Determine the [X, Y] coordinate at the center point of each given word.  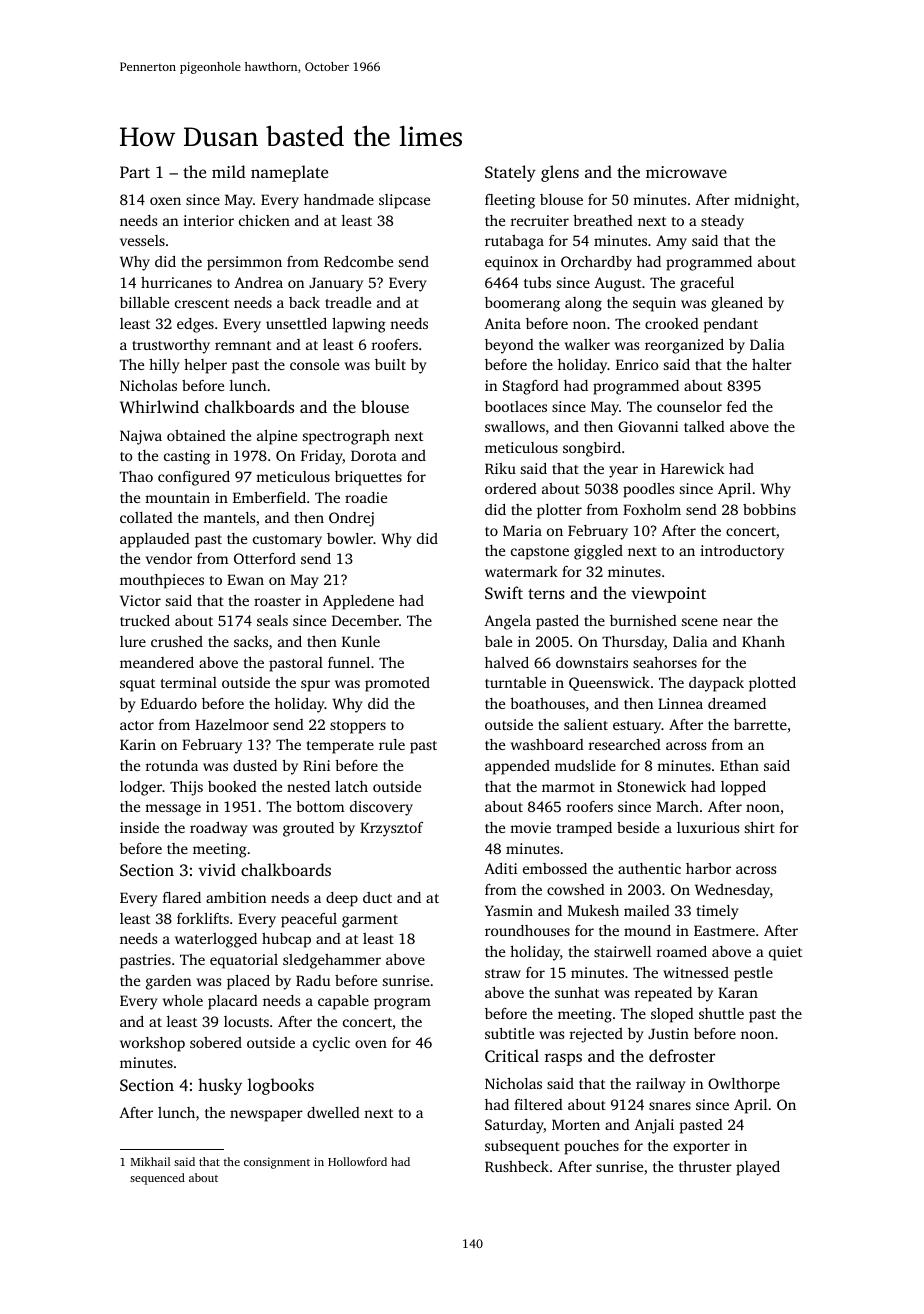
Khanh [763, 641]
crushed [177, 641]
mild [229, 171]
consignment [277, 1163]
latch [351, 786]
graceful [707, 284]
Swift [504, 593]
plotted [772, 684]
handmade [339, 199]
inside [139, 827]
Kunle [361, 641]
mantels [229, 517]
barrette [760, 724]
